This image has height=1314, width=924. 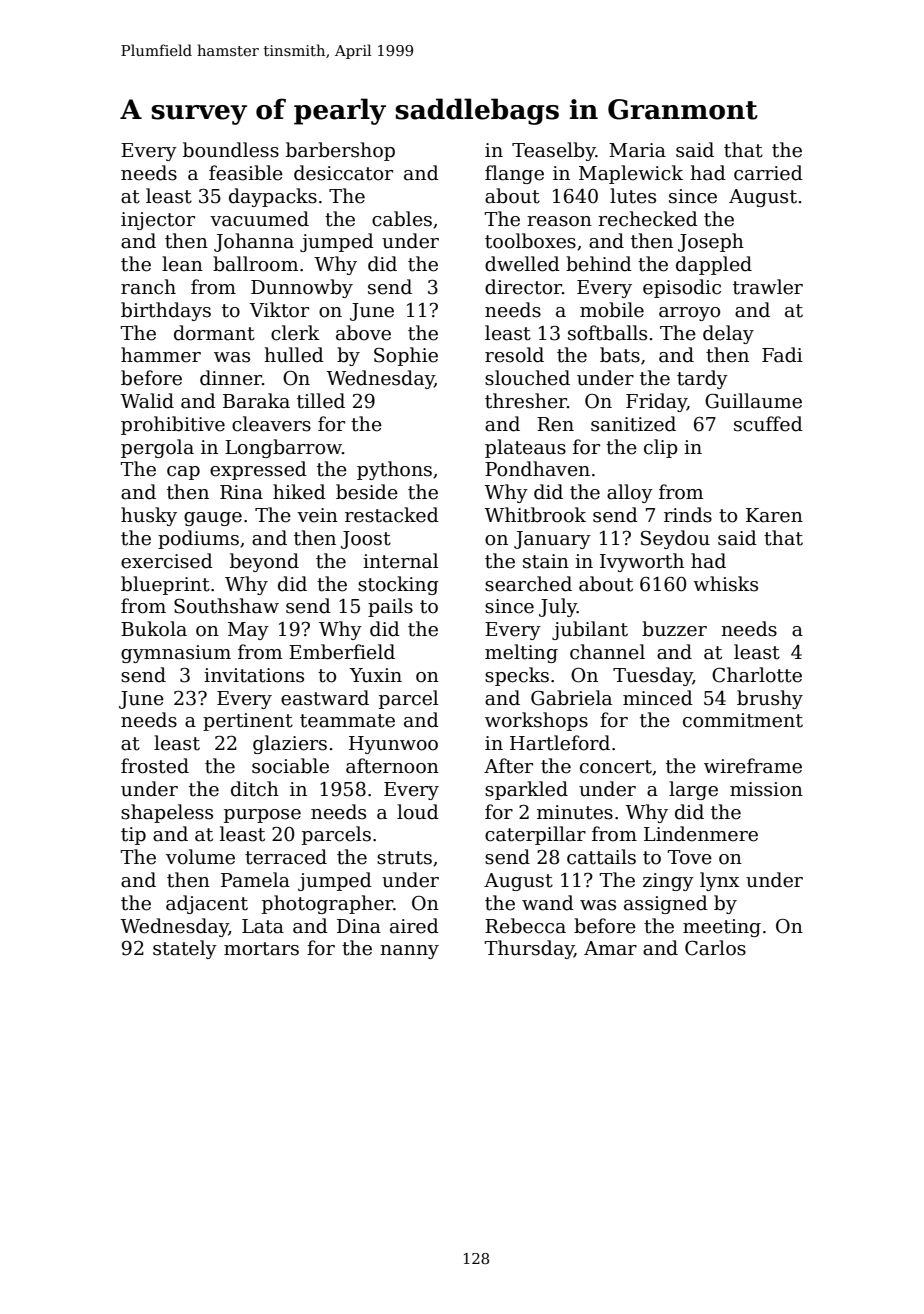 I want to click on commitment, so click(x=743, y=720).
